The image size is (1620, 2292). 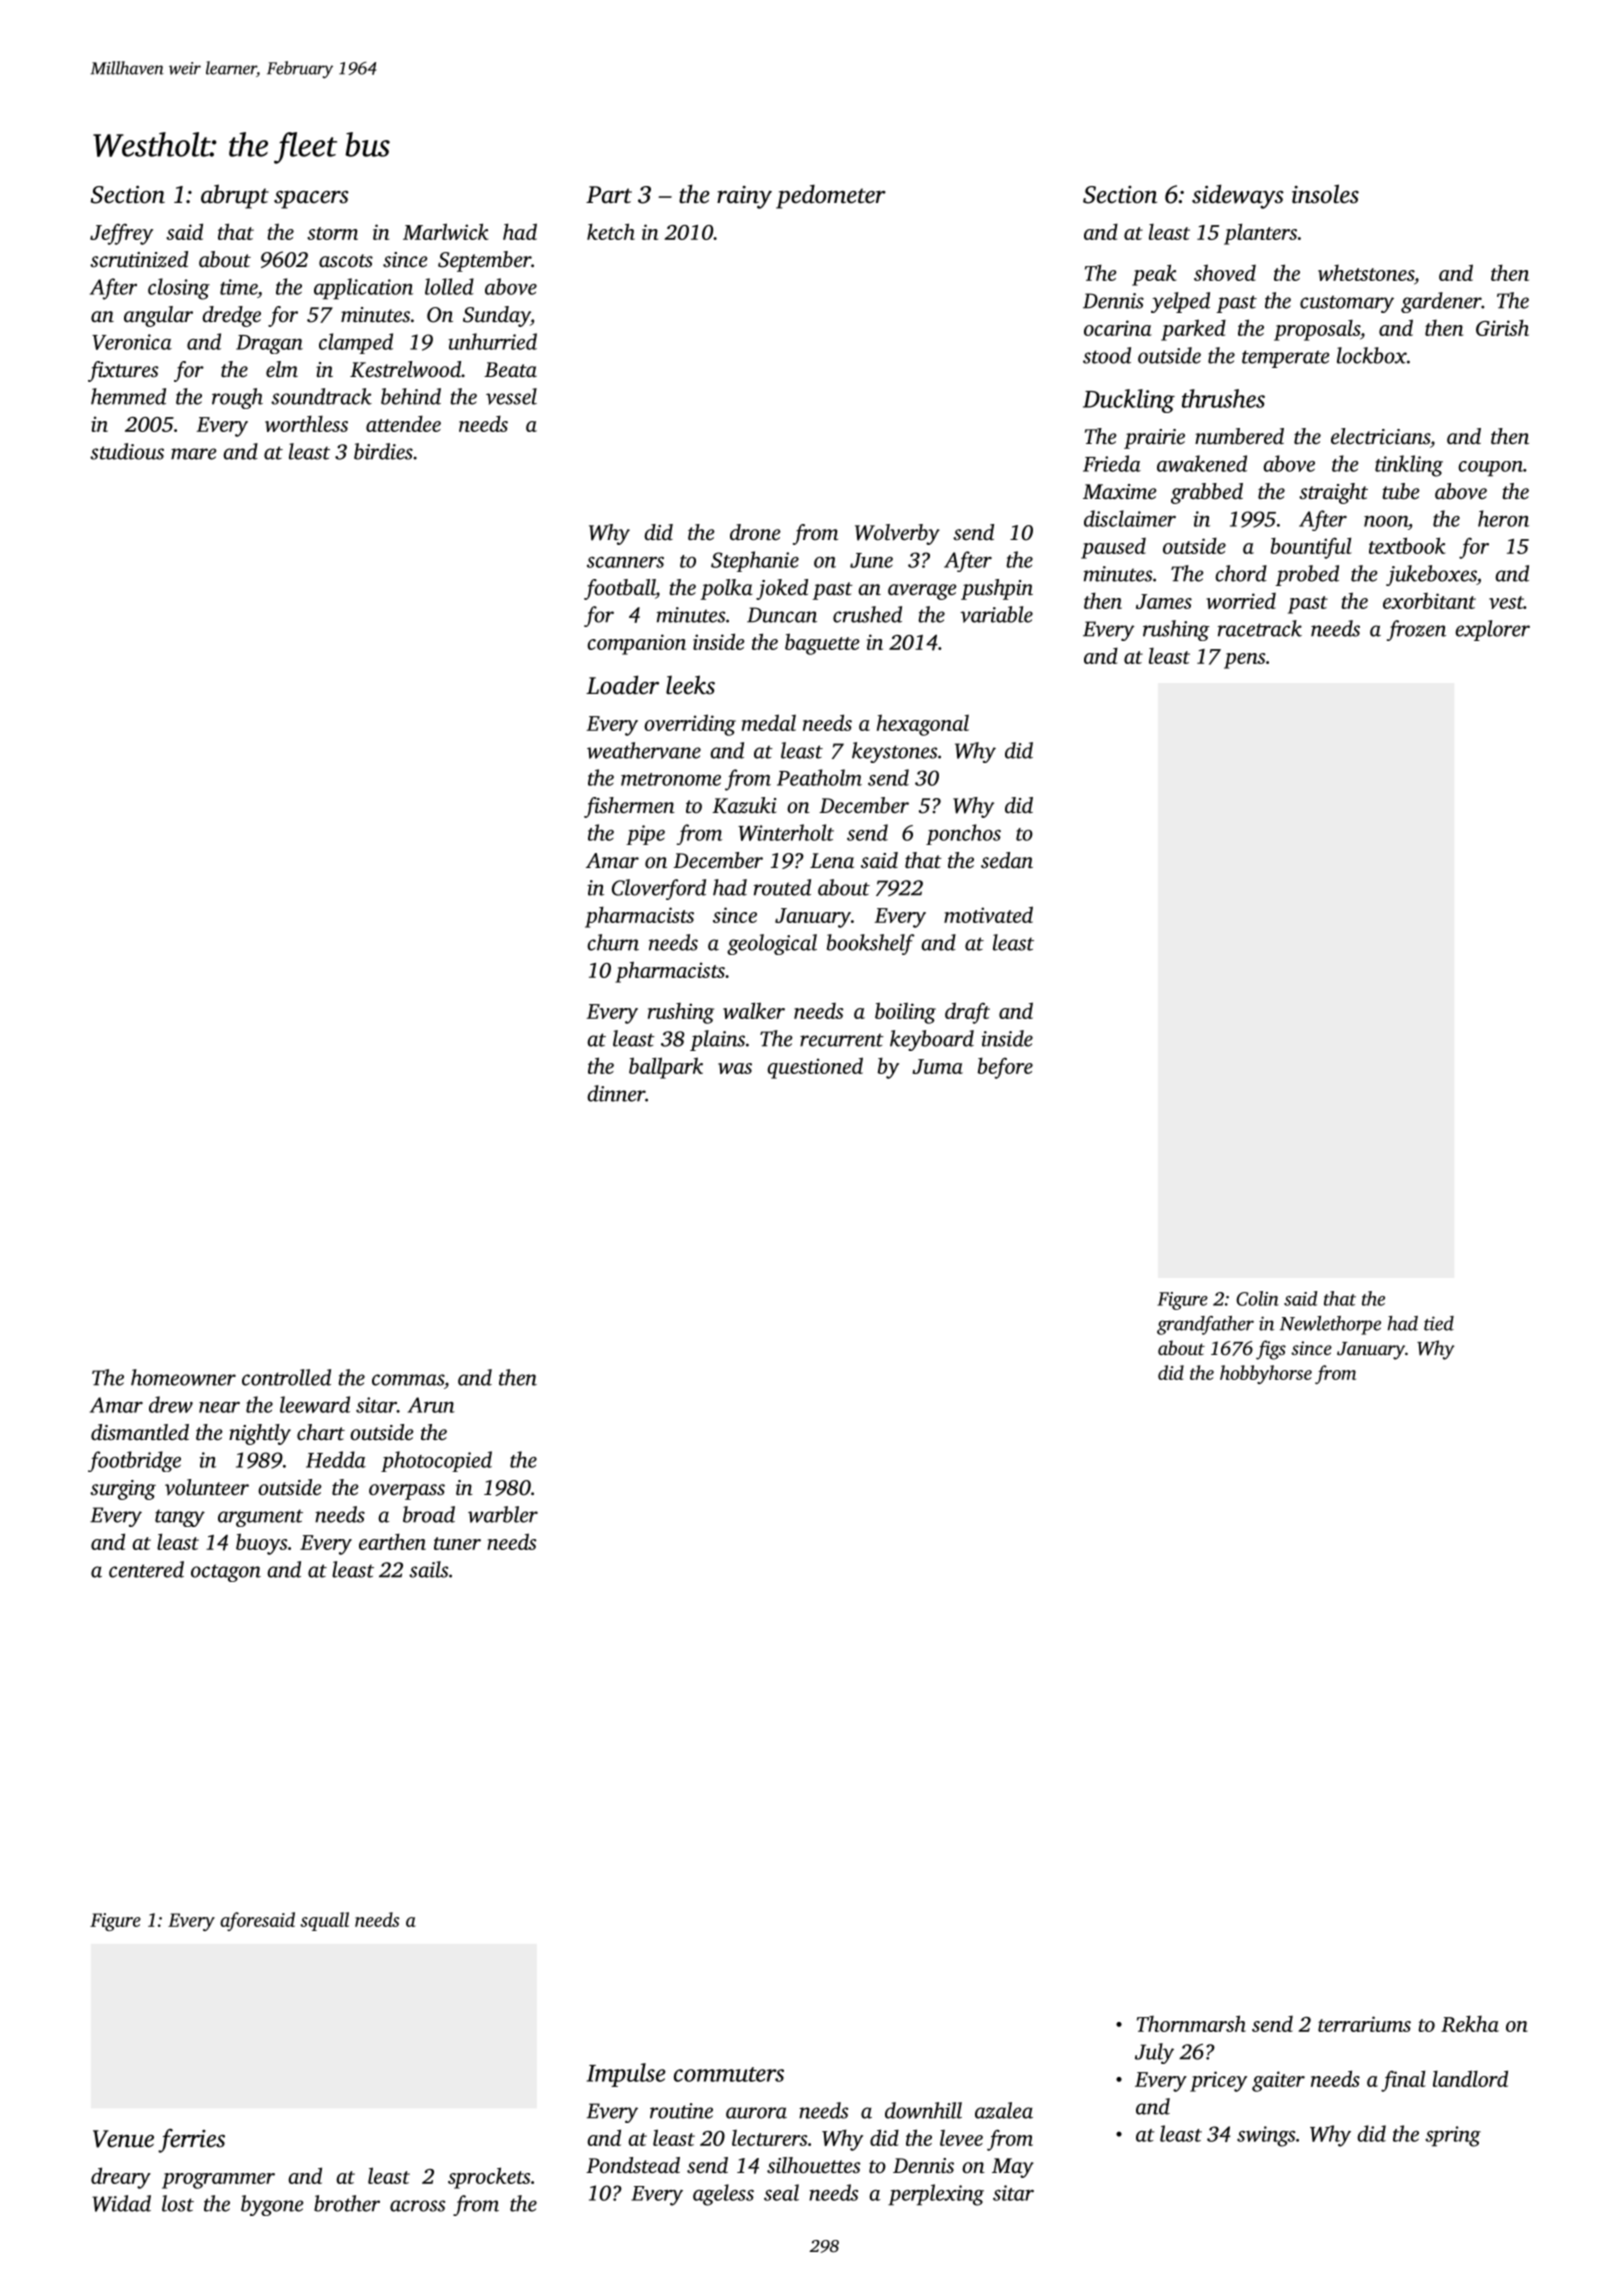 I want to click on seal, so click(x=781, y=2192).
